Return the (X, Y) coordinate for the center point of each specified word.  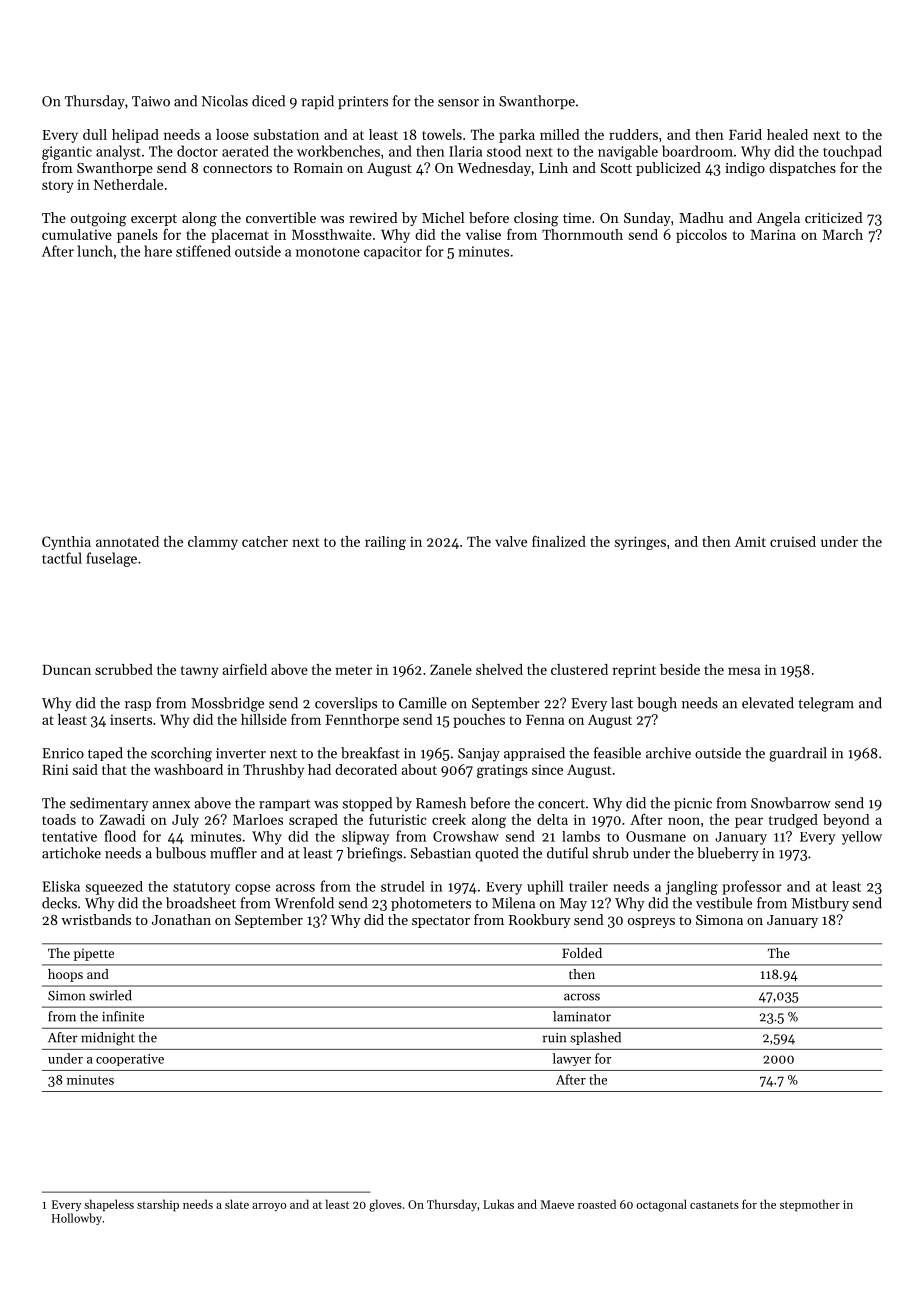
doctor (197, 151)
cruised (793, 541)
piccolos (701, 236)
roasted (597, 1204)
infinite (123, 1016)
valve (511, 541)
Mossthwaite (332, 234)
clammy (213, 543)
